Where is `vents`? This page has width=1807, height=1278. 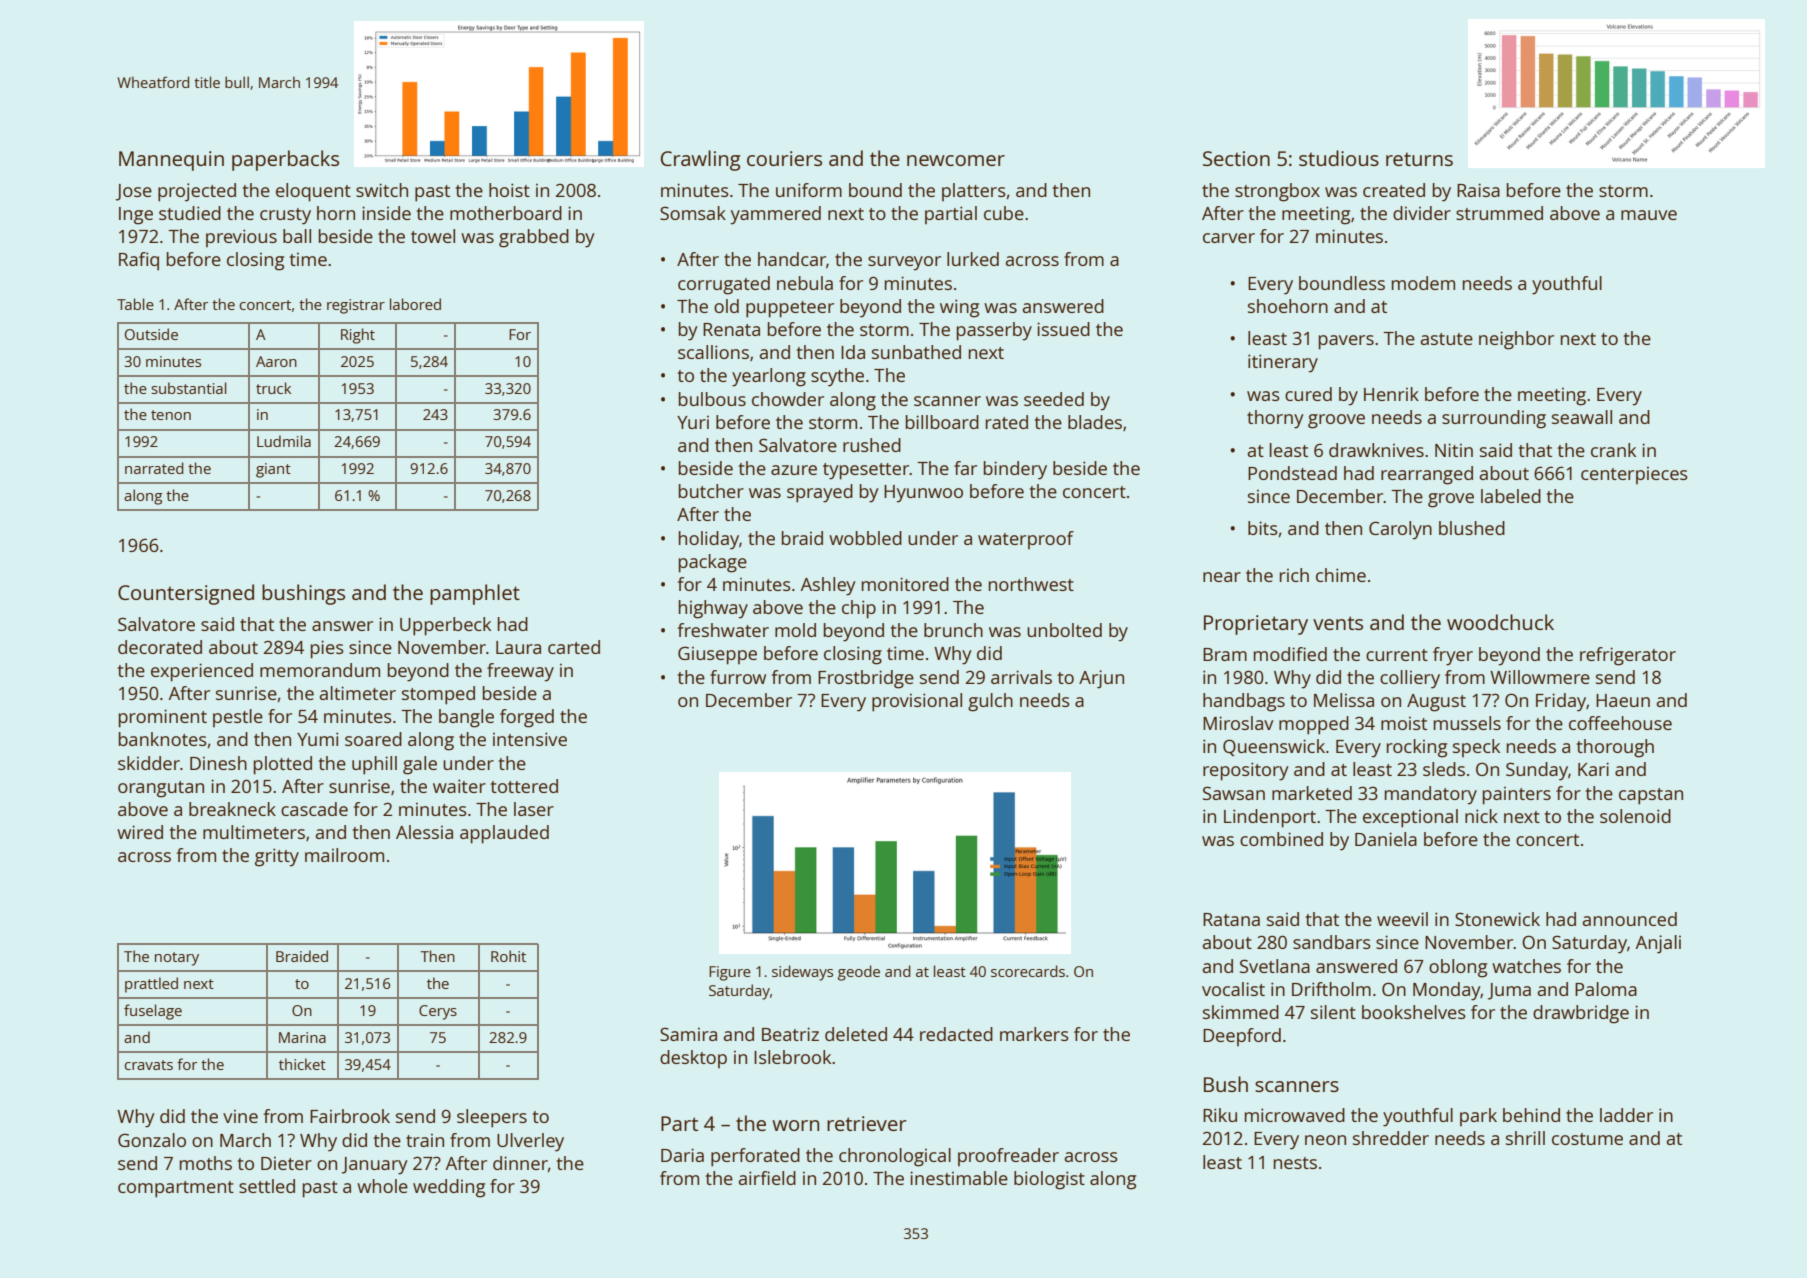
vents is located at coordinates (1338, 623).
